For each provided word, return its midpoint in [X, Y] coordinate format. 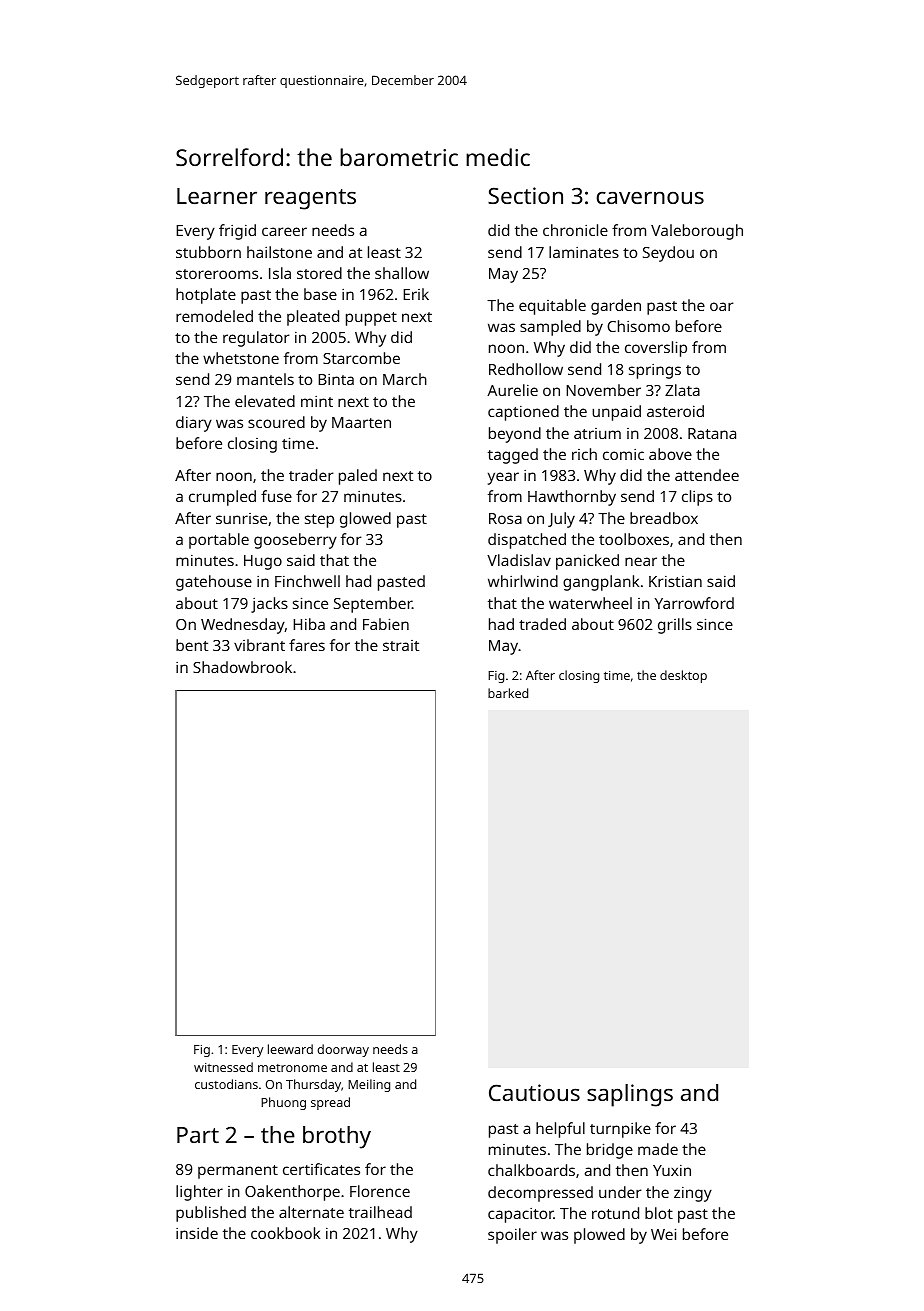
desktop [683, 676]
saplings [630, 1095]
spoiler [512, 1236]
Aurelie [512, 390]
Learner [217, 196]
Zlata [682, 390]
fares [307, 645]
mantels [265, 379]
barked [508, 693]
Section [525, 195]
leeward [290, 1049]
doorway [343, 1050]
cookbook [285, 1233]
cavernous [650, 197]
